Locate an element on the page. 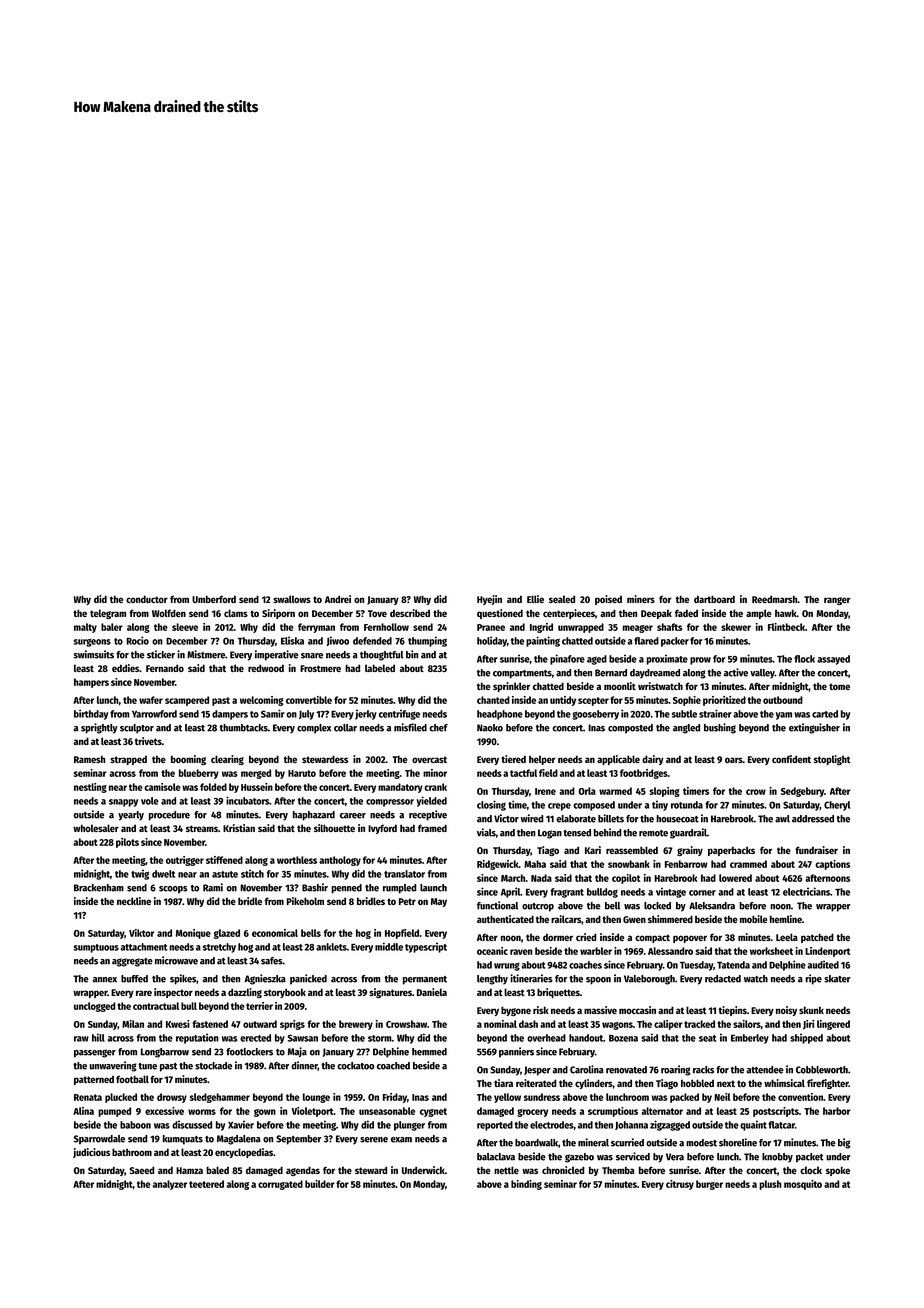  reported is located at coordinates (495, 1126).
